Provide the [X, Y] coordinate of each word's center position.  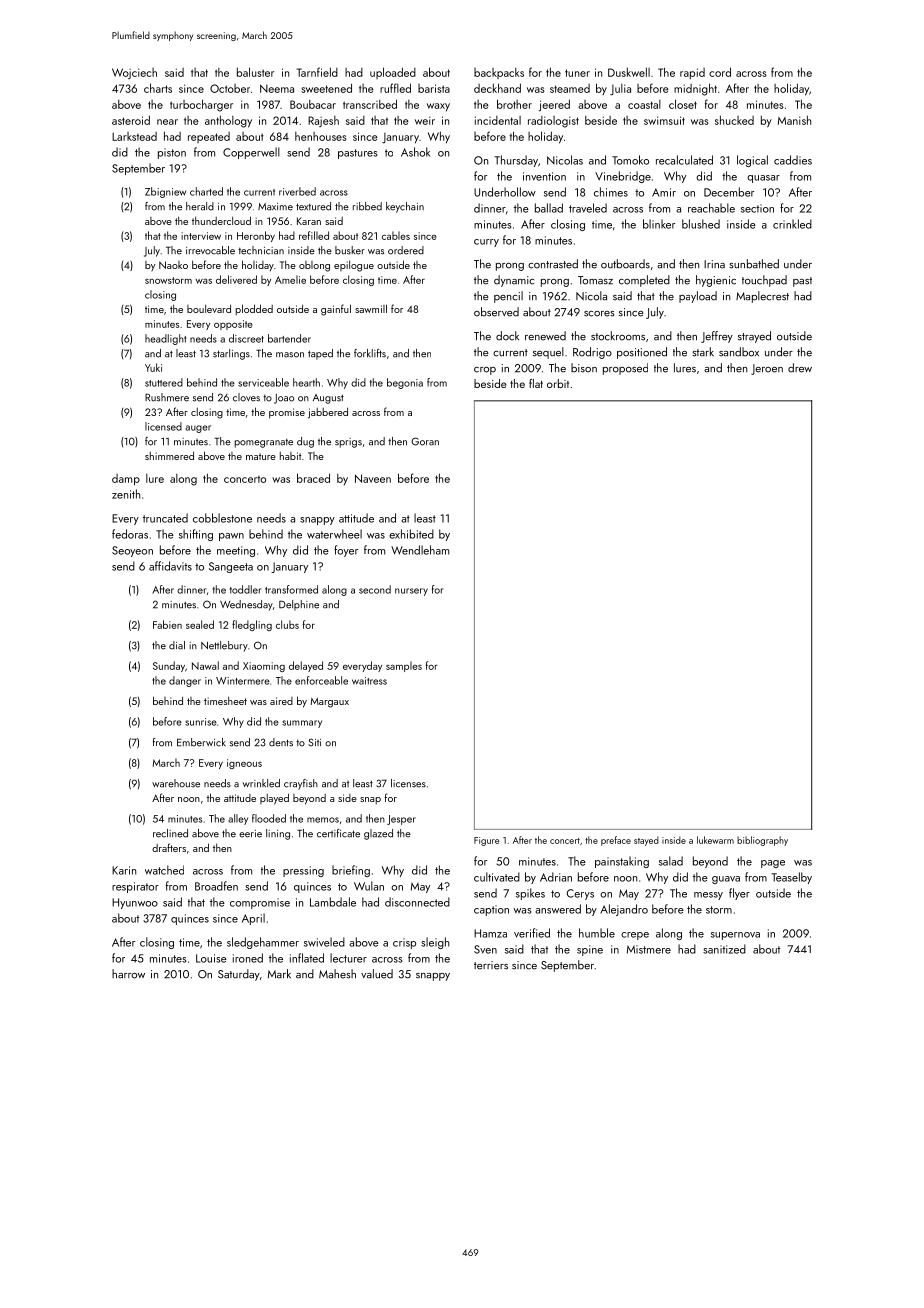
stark [703, 352]
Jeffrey [717, 337]
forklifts [370, 353]
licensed [163, 426]
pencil [508, 297]
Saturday [239, 975]
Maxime [275, 207]
